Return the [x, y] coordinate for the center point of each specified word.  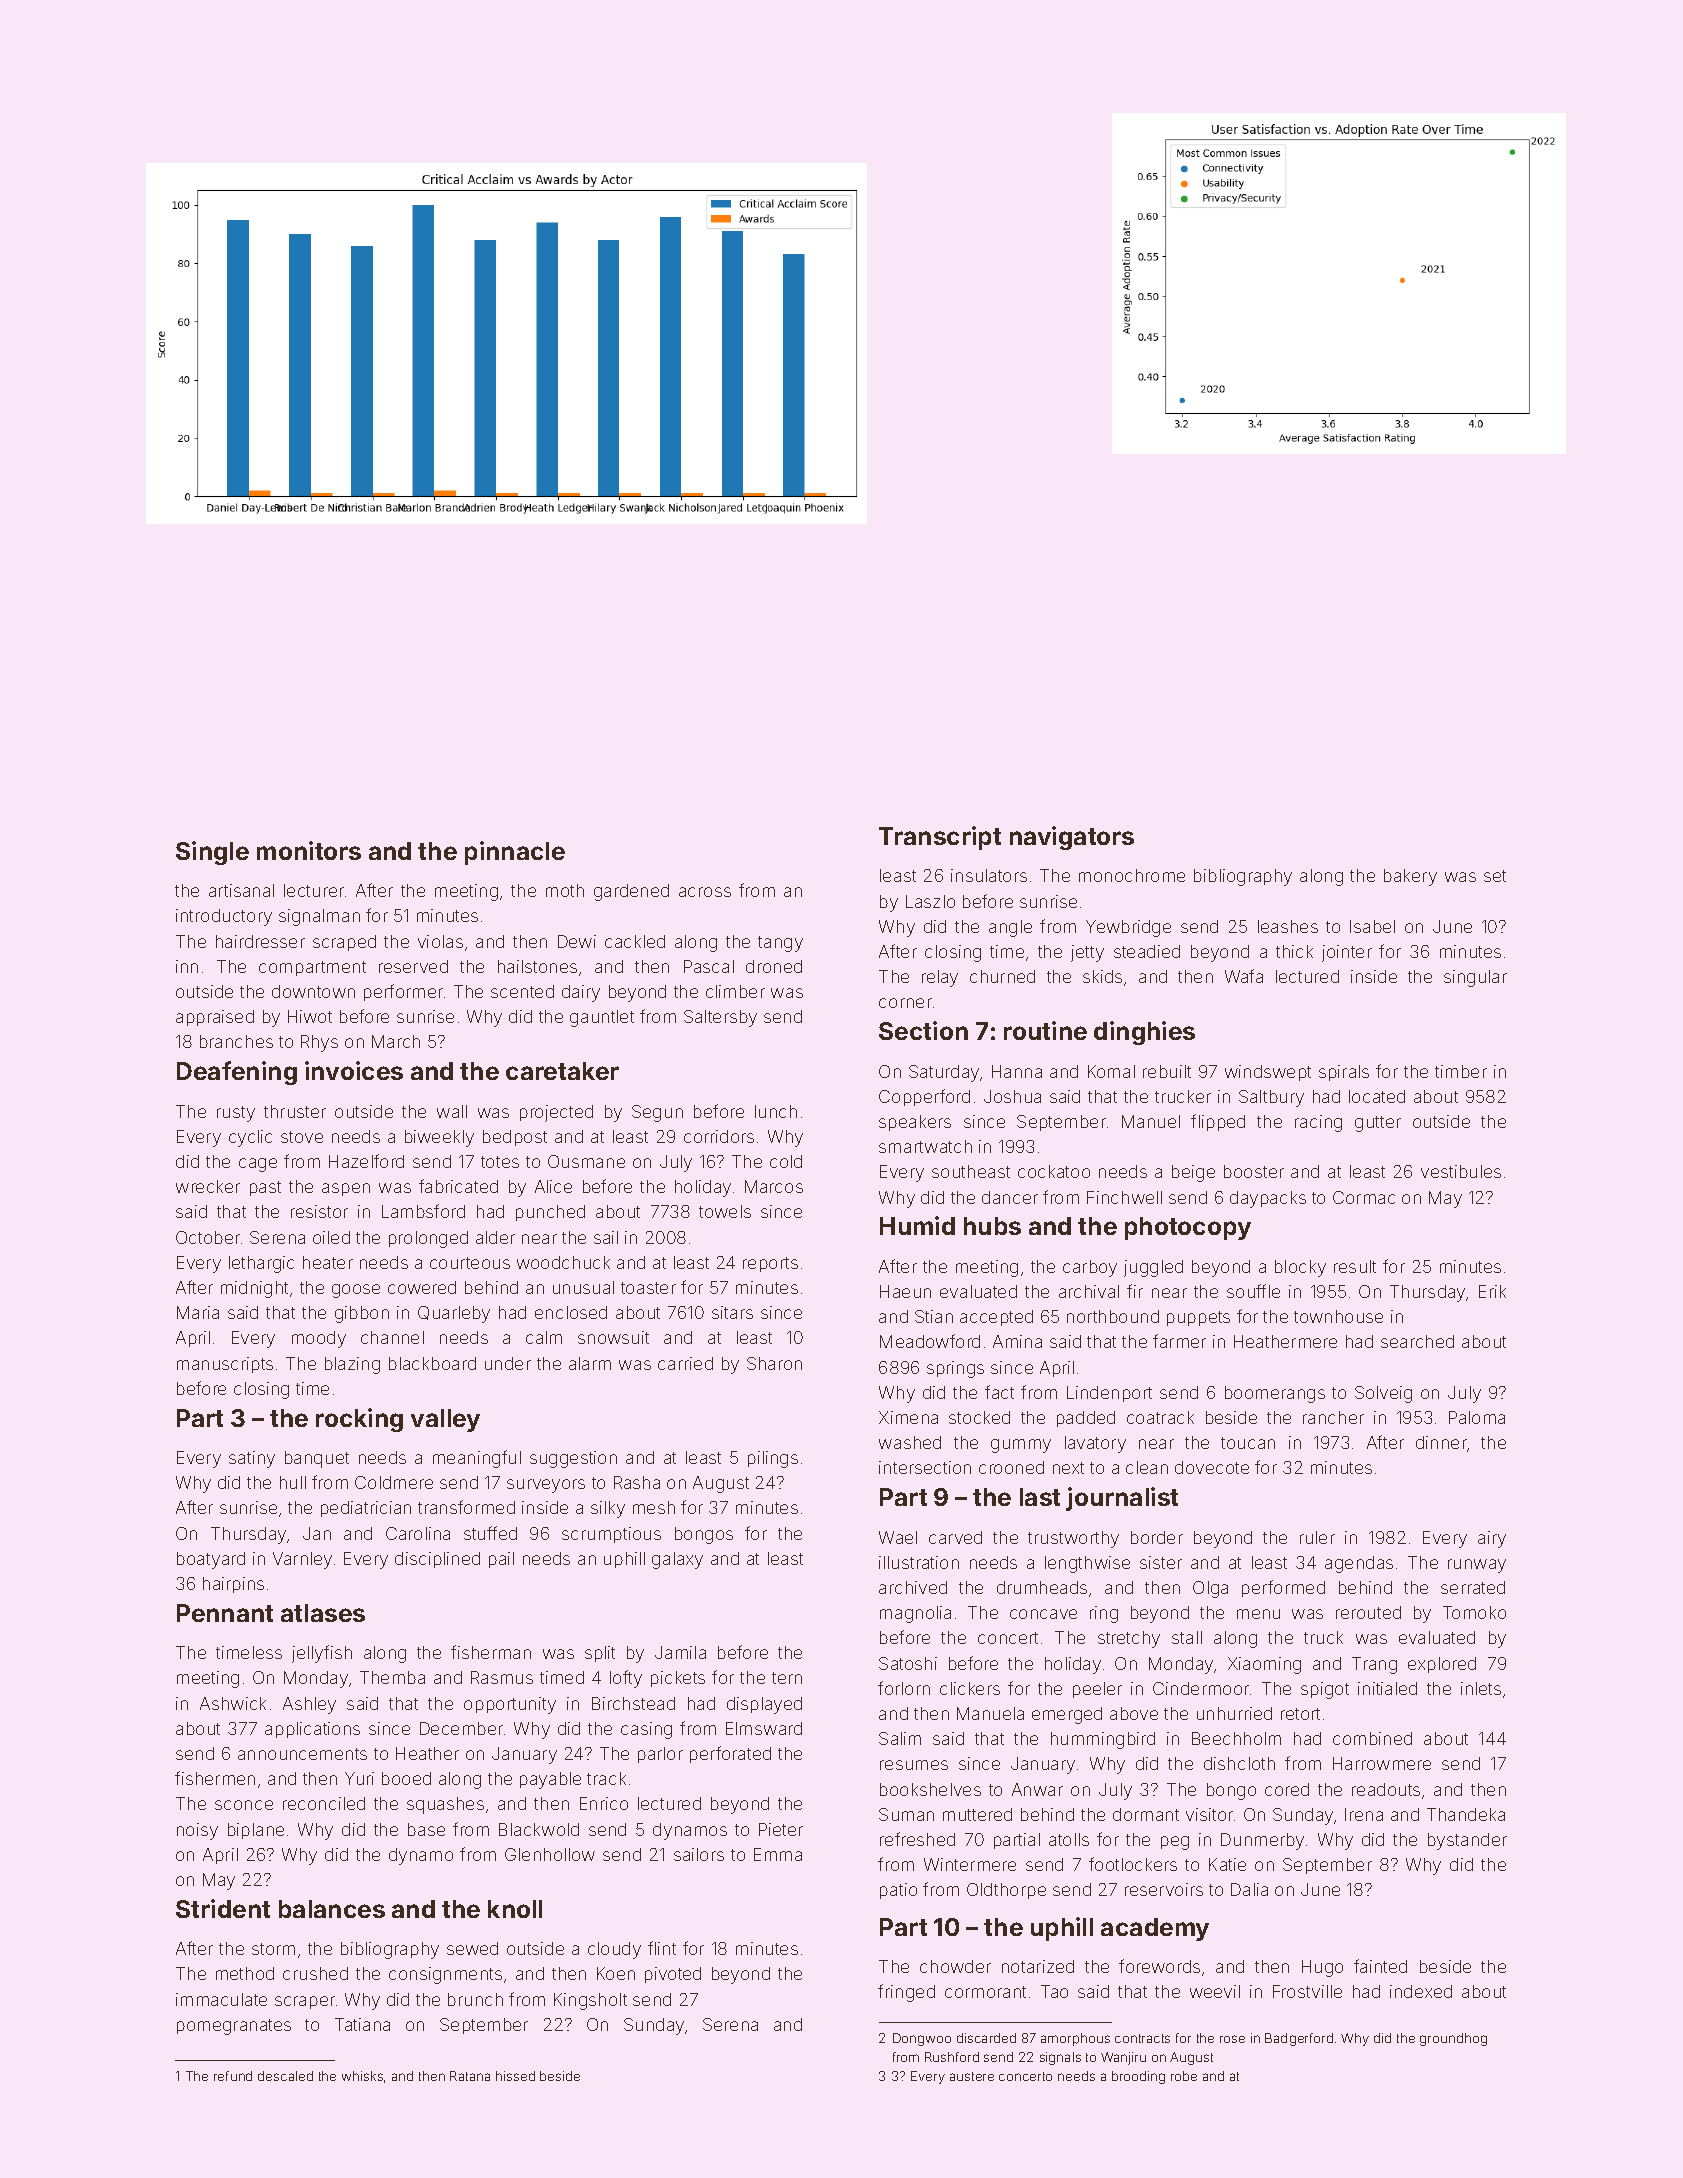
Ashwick [233, 1703]
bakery [1410, 877]
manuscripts [225, 1365]
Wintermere [970, 1864]
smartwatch [925, 1146]
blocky [1300, 1268]
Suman [906, 1814]
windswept [1268, 1073]
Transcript [940, 838]
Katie [1227, 1864]
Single [212, 853]
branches [236, 1041]
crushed [315, 1973]
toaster [648, 1288]
